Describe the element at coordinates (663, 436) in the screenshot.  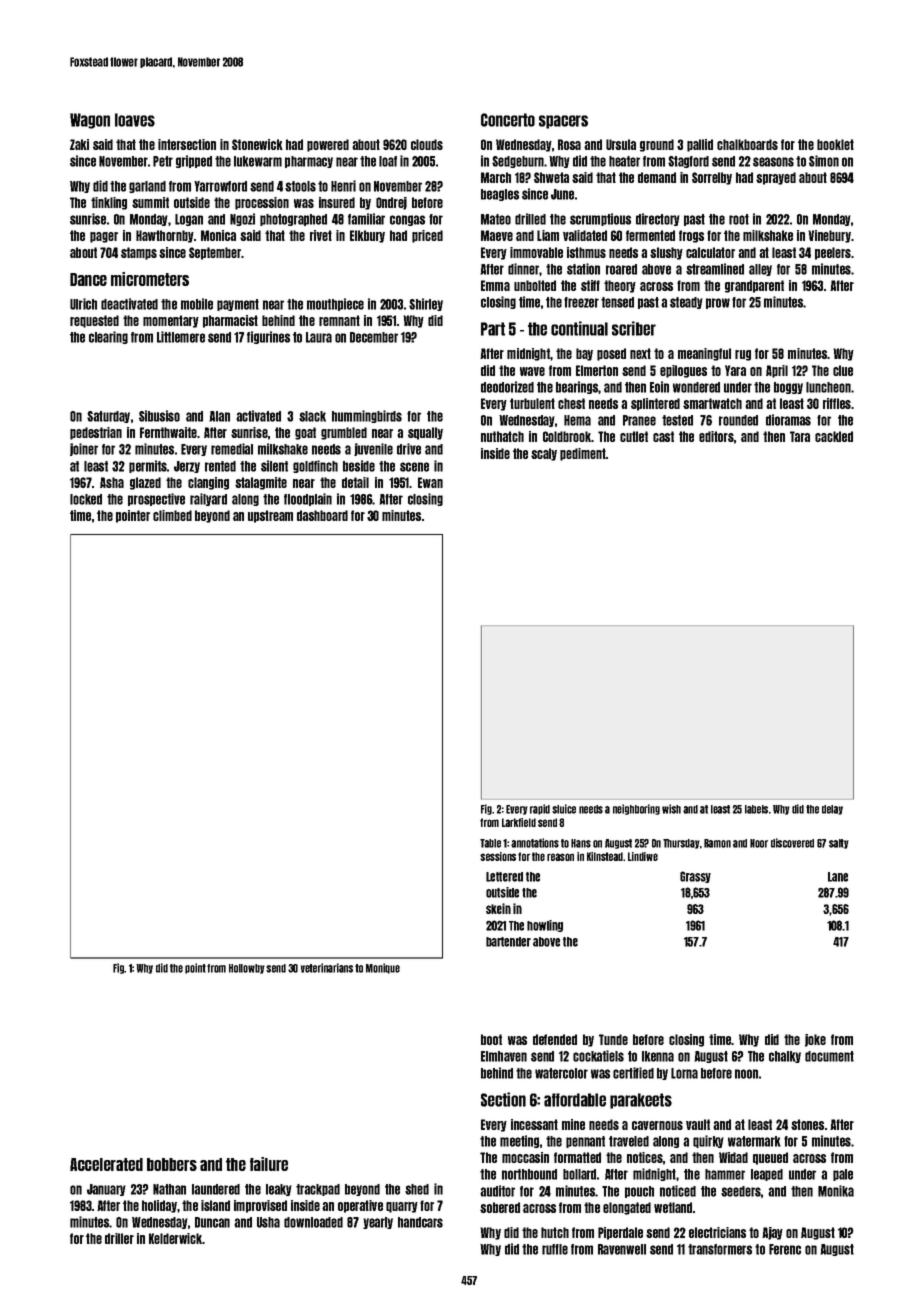
I see `cast` at that location.
